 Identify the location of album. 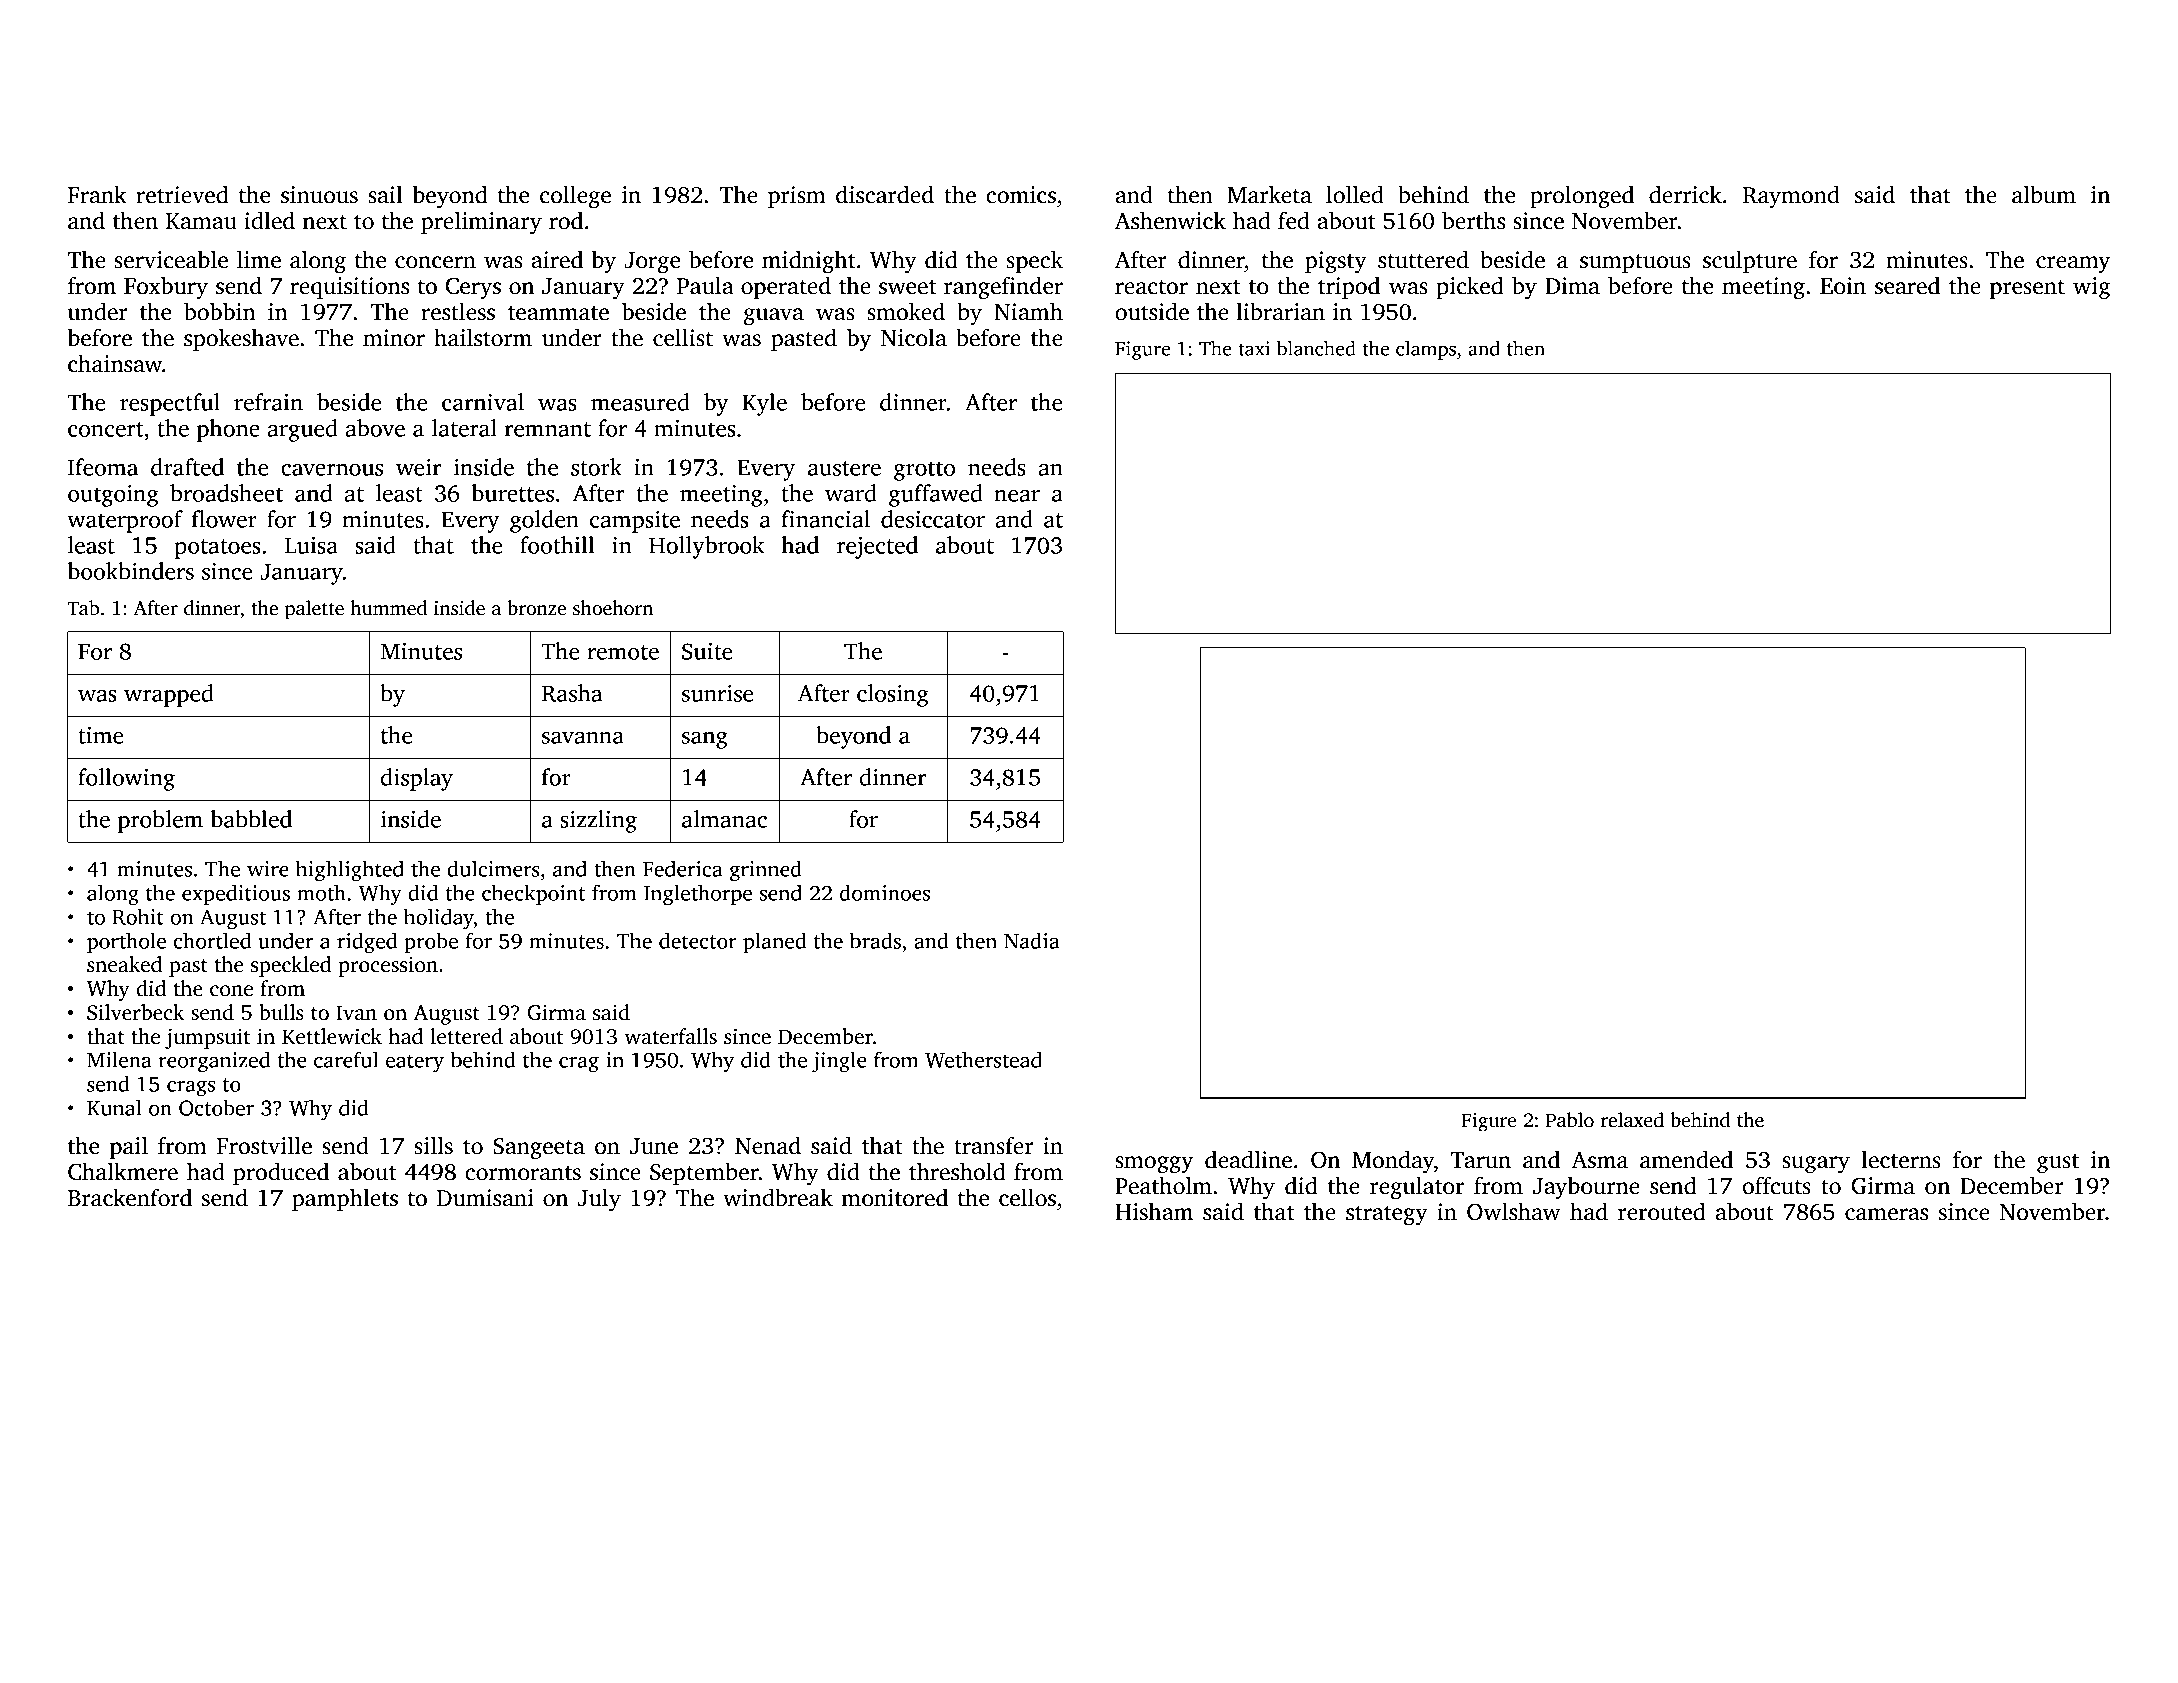
(2044, 194).
